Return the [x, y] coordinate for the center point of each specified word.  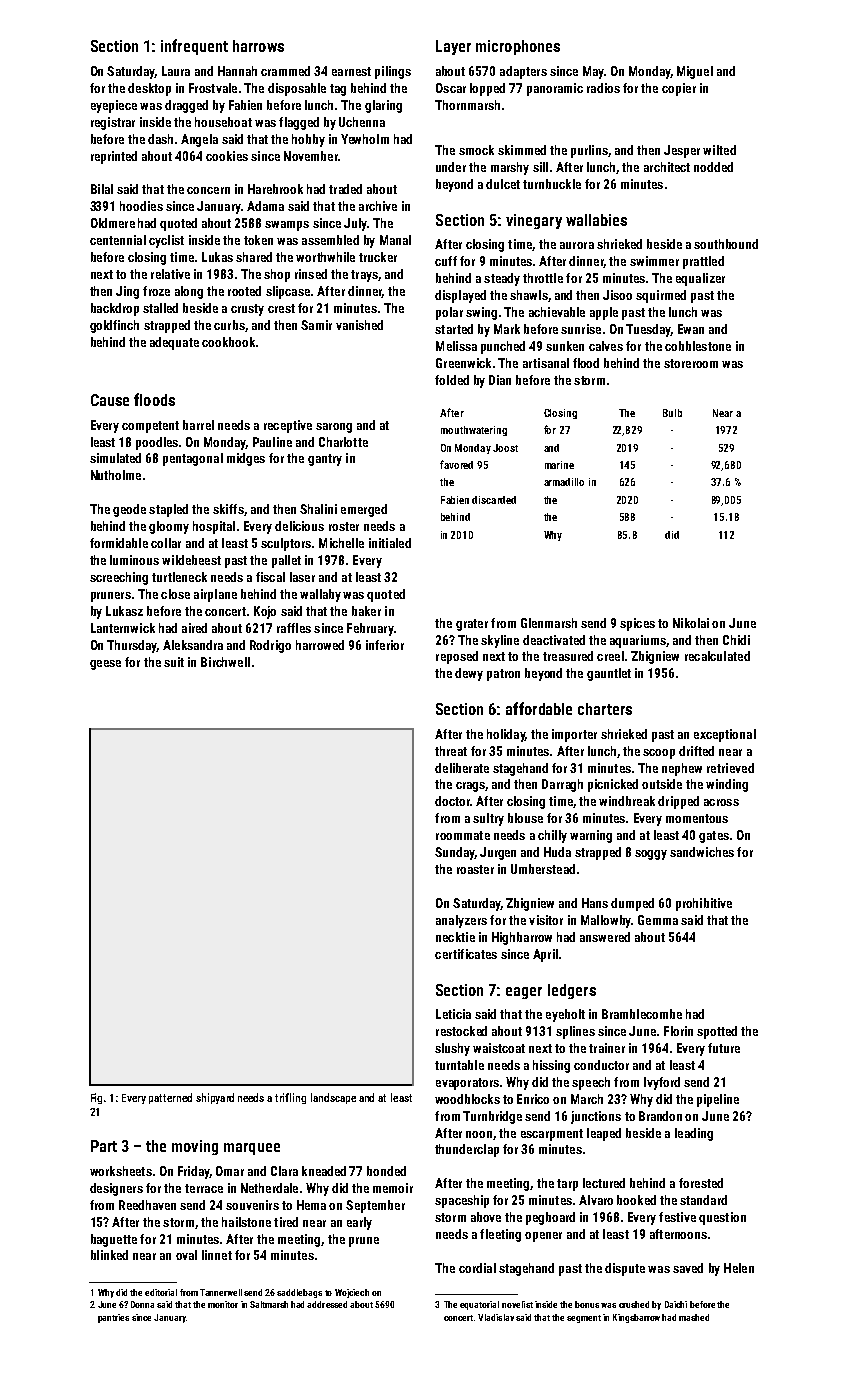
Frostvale [213, 88]
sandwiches [702, 852]
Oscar [451, 88]
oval [186, 1255]
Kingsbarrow [636, 1318]
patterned [170, 1098]
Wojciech [352, 1293]
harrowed [320, 645]
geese [105, 665]
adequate [174, 343]
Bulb [672, 413]
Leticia [453, 1014]
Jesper [682, 151]
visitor [546, 920]
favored [456, 464]
